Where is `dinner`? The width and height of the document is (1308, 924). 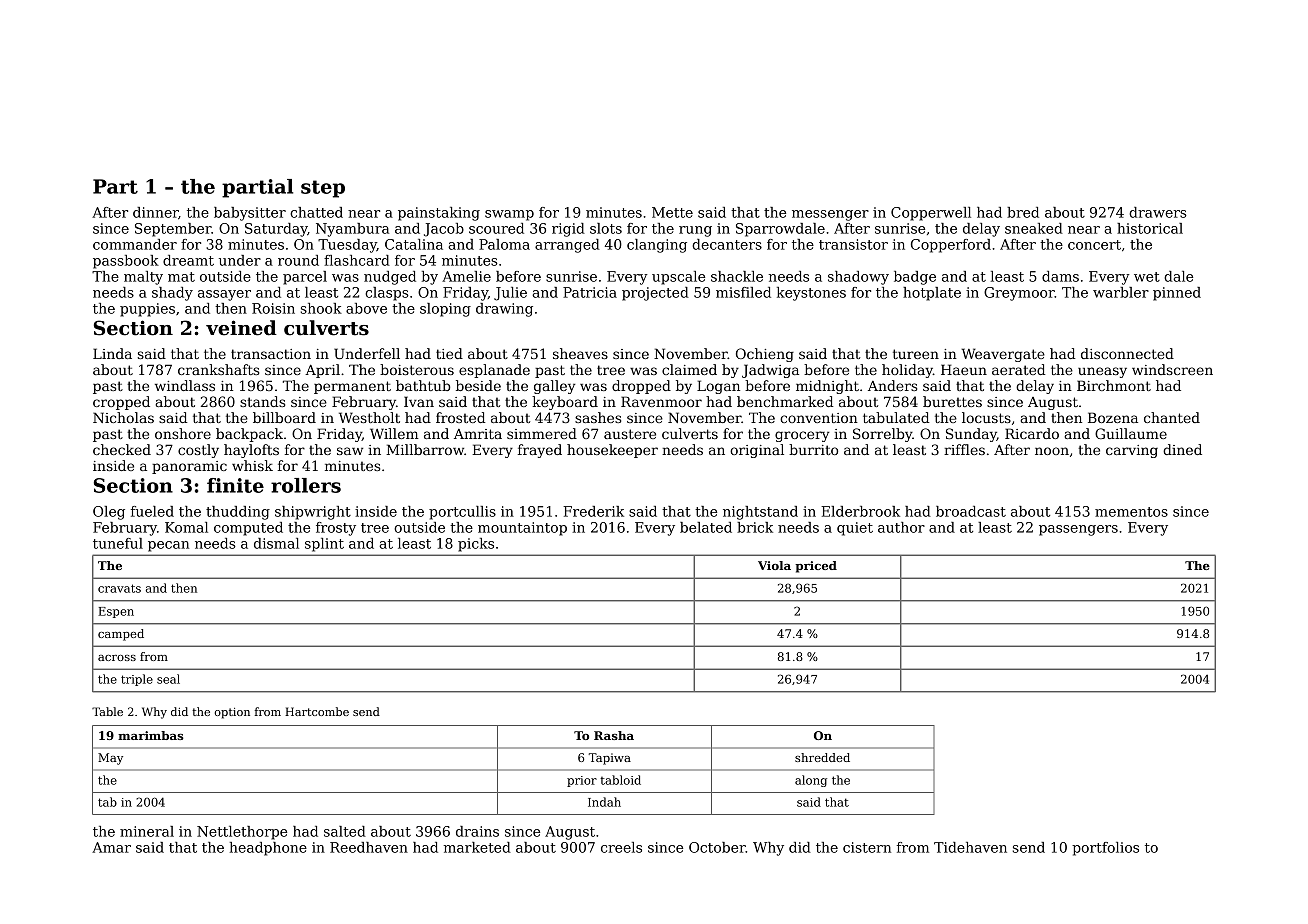 dinner is located at coordinates (156, 213).
